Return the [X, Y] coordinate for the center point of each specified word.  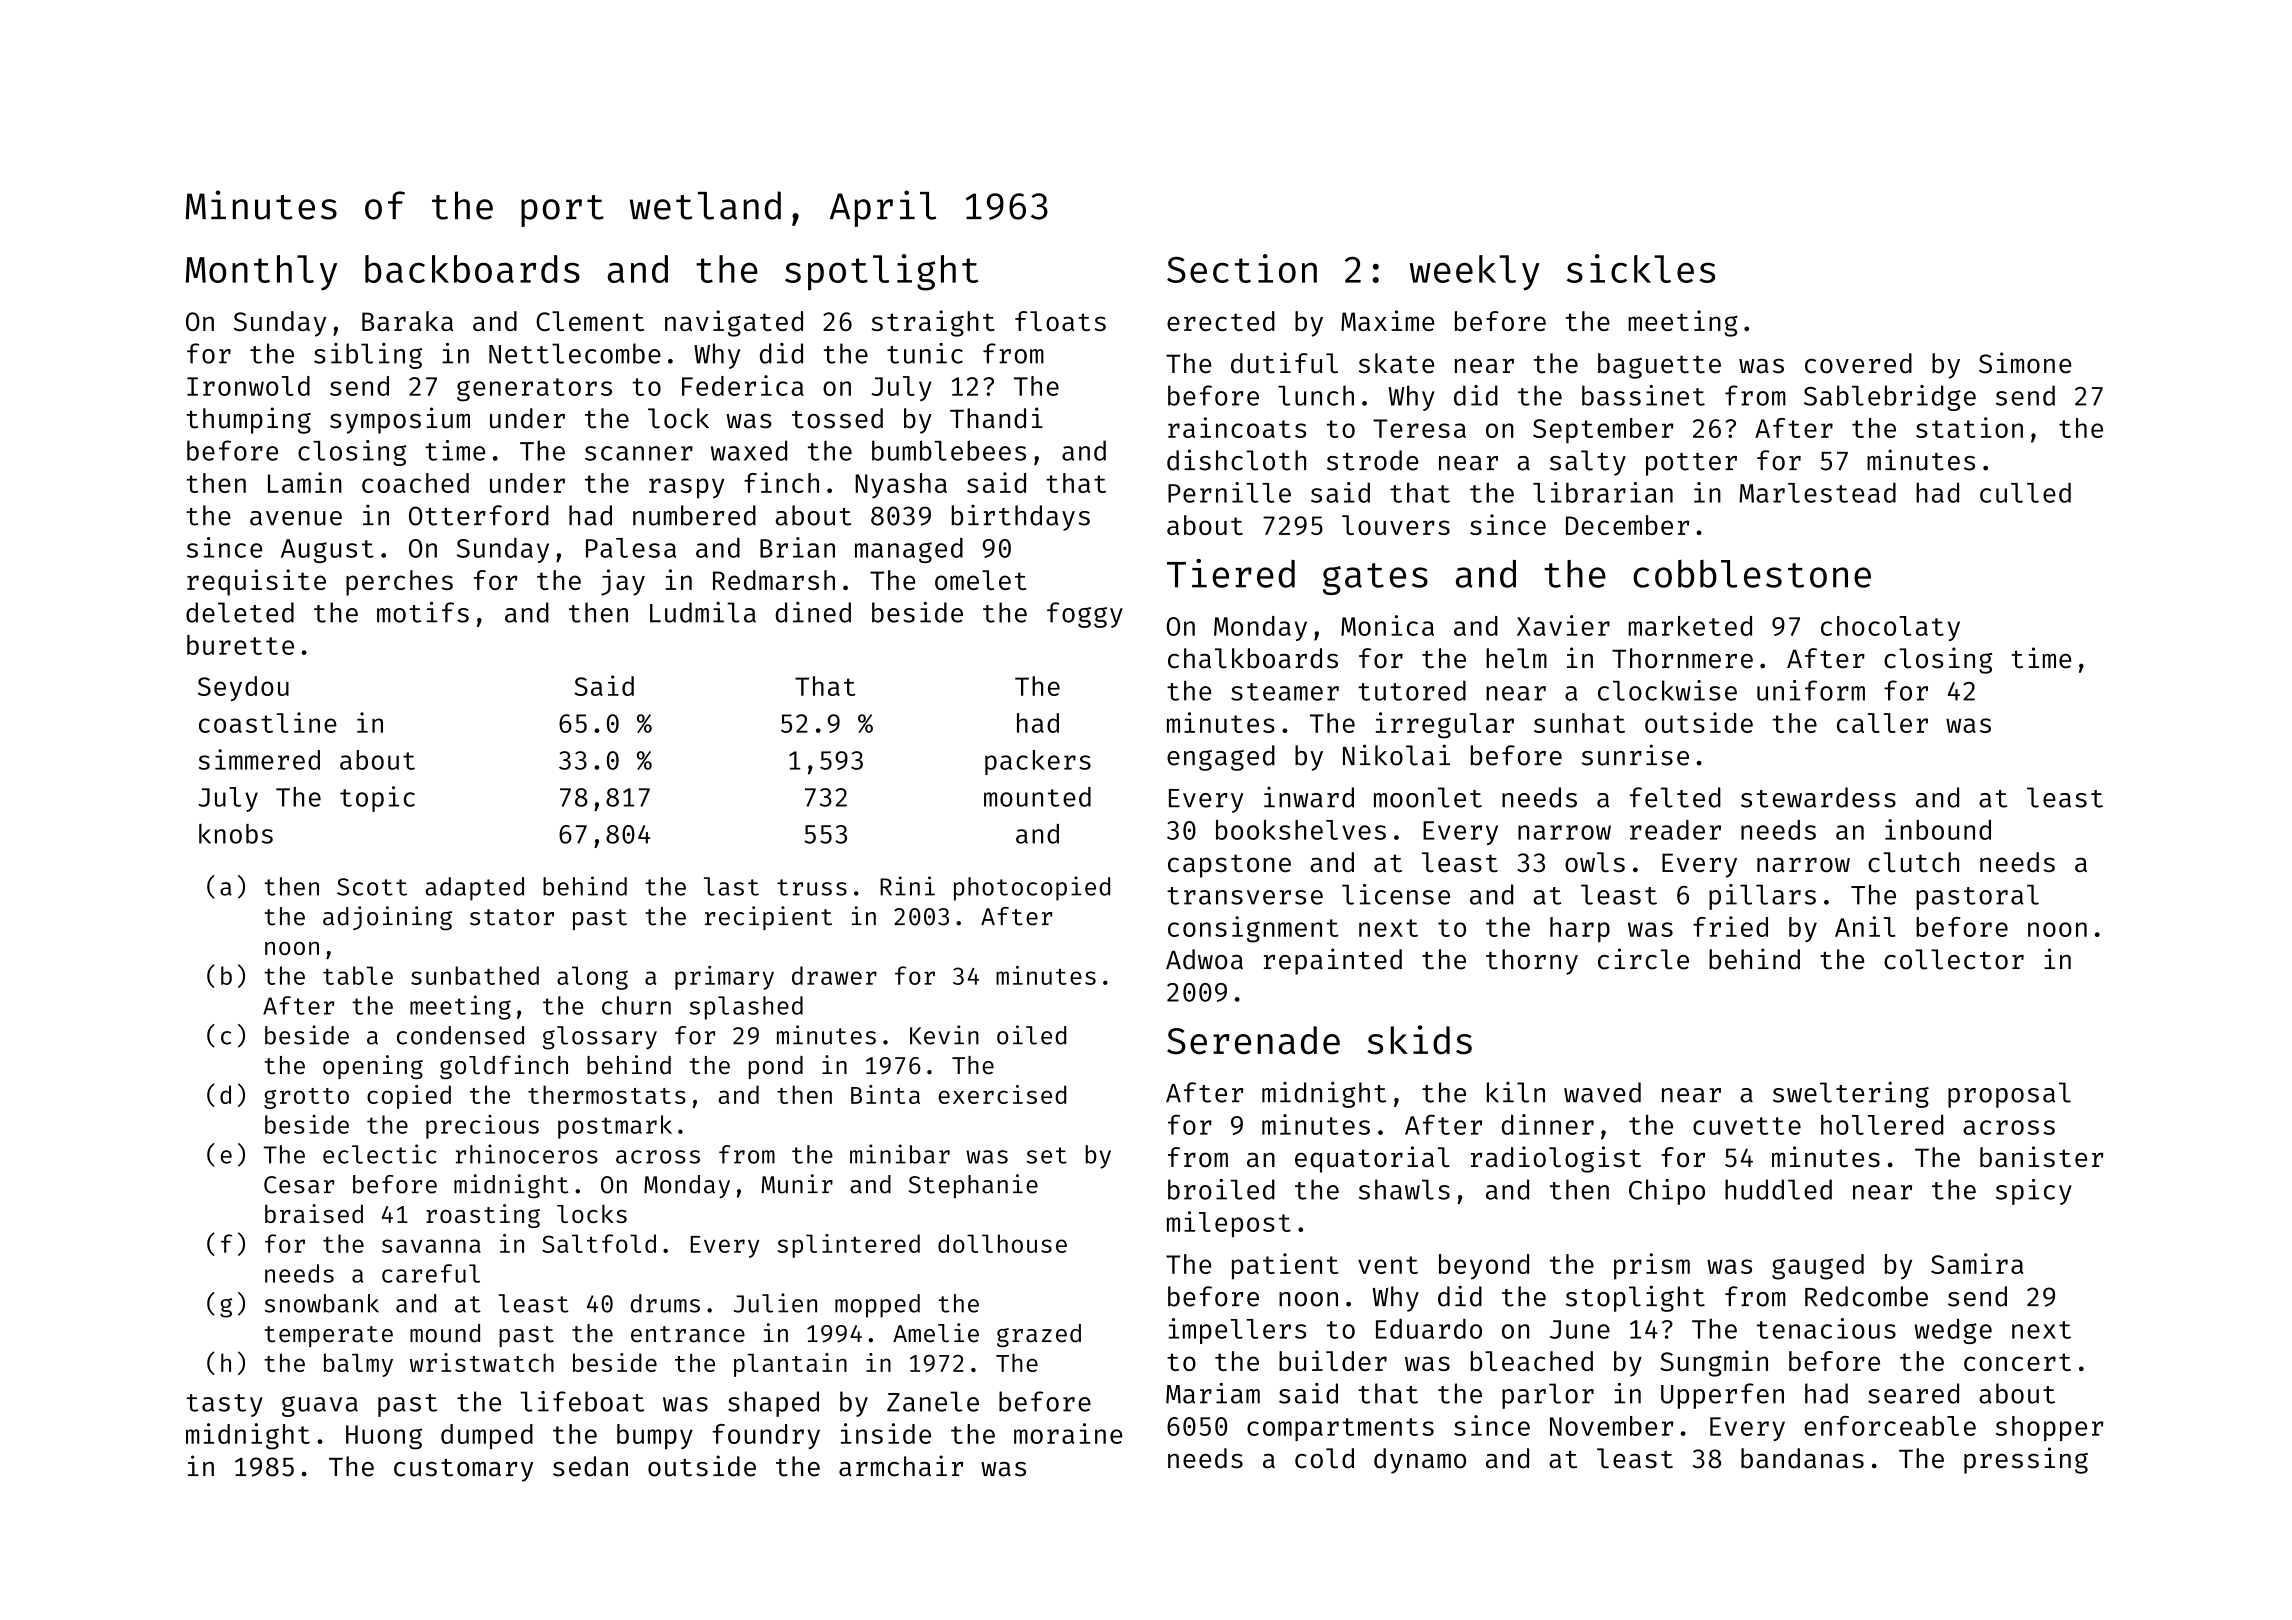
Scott [372, 887]
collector [1954, 959]
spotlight [881, 272]
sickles [1641, 268]
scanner [639, 453]
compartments [1340, 1429]
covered [1858, 363]
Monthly [261, 273]
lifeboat [582, 1401]
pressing [2026, 1460]
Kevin [944, 1035]
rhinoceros [527, 1154]
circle [1643, 959]
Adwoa [1204, 959]
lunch [1316, 395]
